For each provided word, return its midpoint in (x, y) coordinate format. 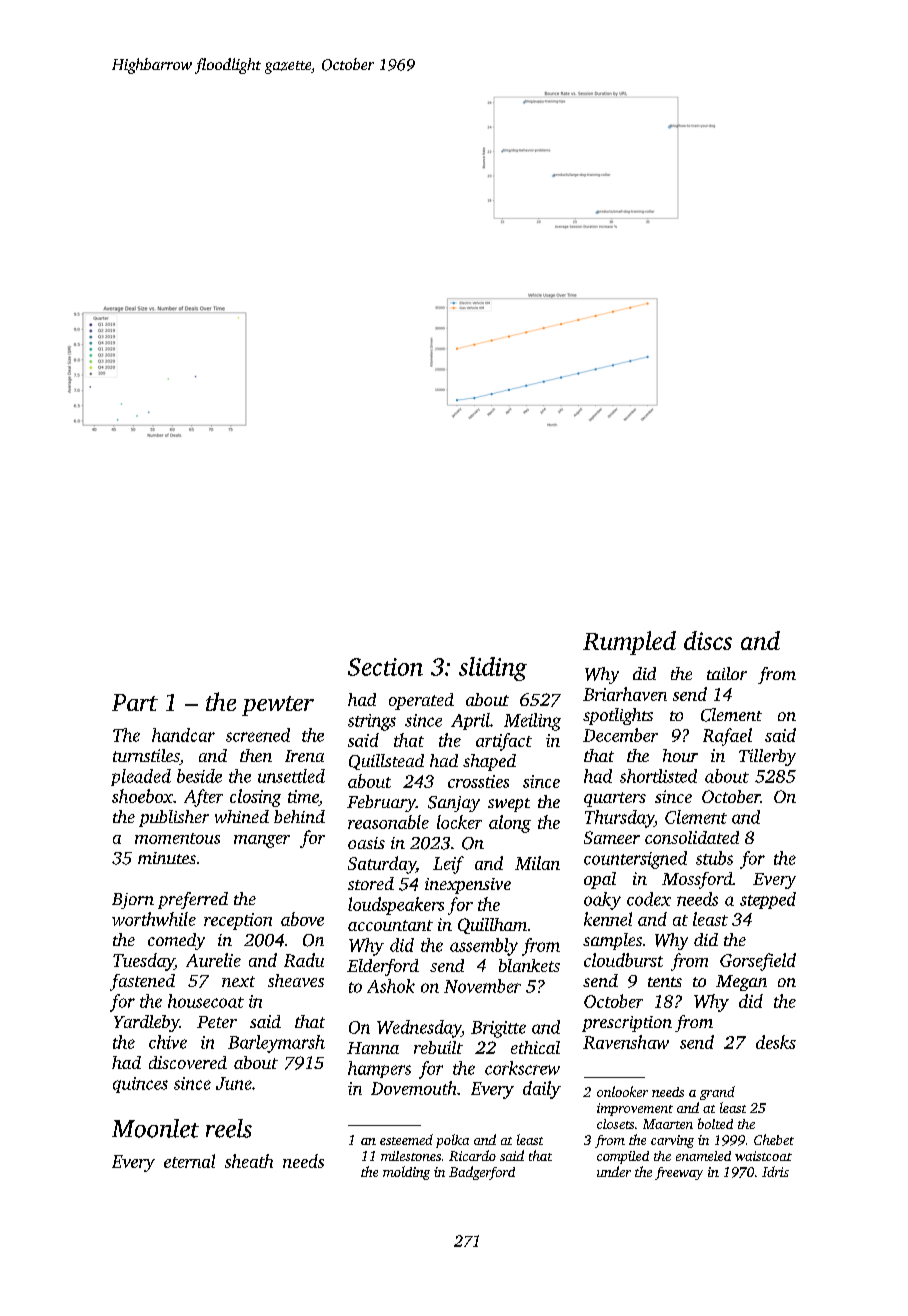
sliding (493, 669)
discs (708, 640)
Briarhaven (625, 694)
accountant (390, 925)
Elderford (383, 967)
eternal (189, 1161)
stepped (768, 900)
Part (135, 702)
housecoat (206, 1001)
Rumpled (629, 643)
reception (238, 921)
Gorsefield (758, 962)
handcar (183, 735)
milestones (411, 1156)
